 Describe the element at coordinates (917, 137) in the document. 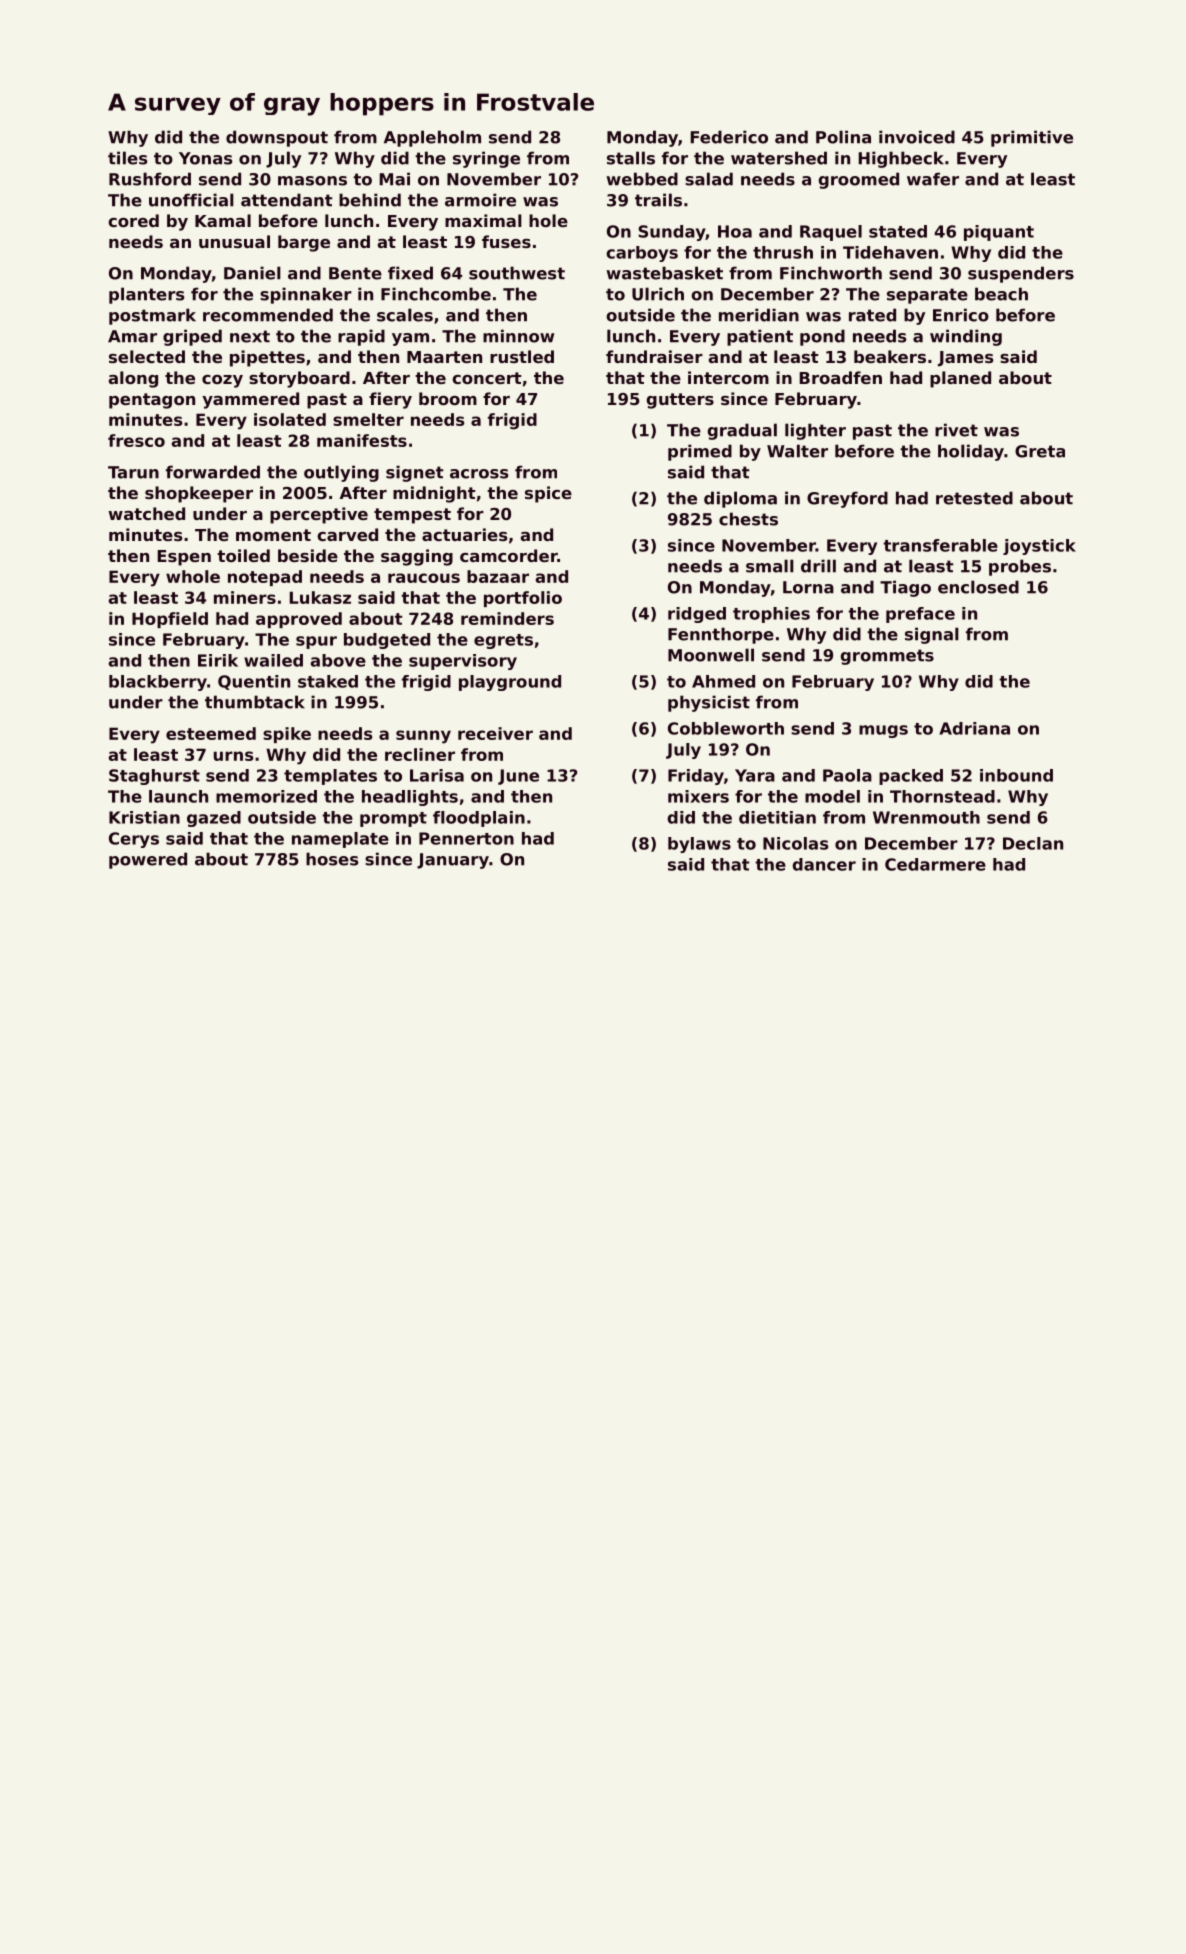

I see `invoiced` at that location.
